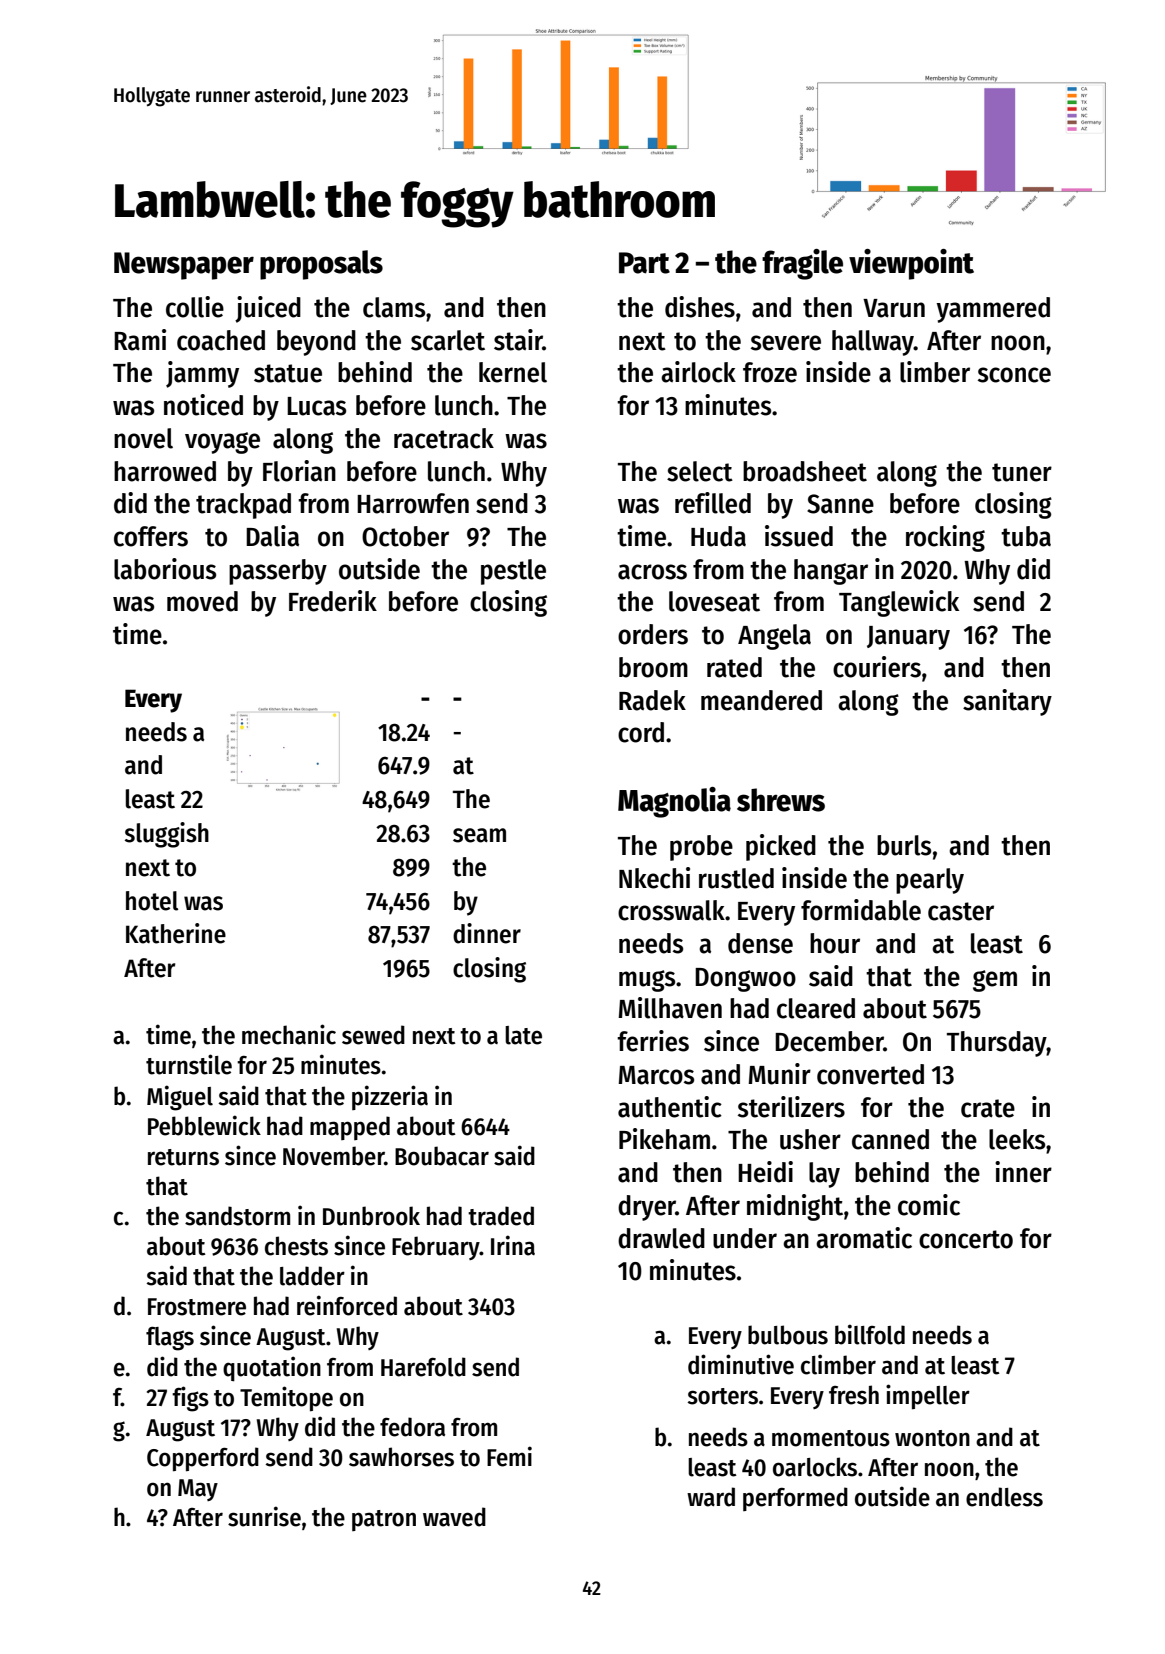 The image size is (1165, 1654). I want to click on burls, so click(904, 845).
